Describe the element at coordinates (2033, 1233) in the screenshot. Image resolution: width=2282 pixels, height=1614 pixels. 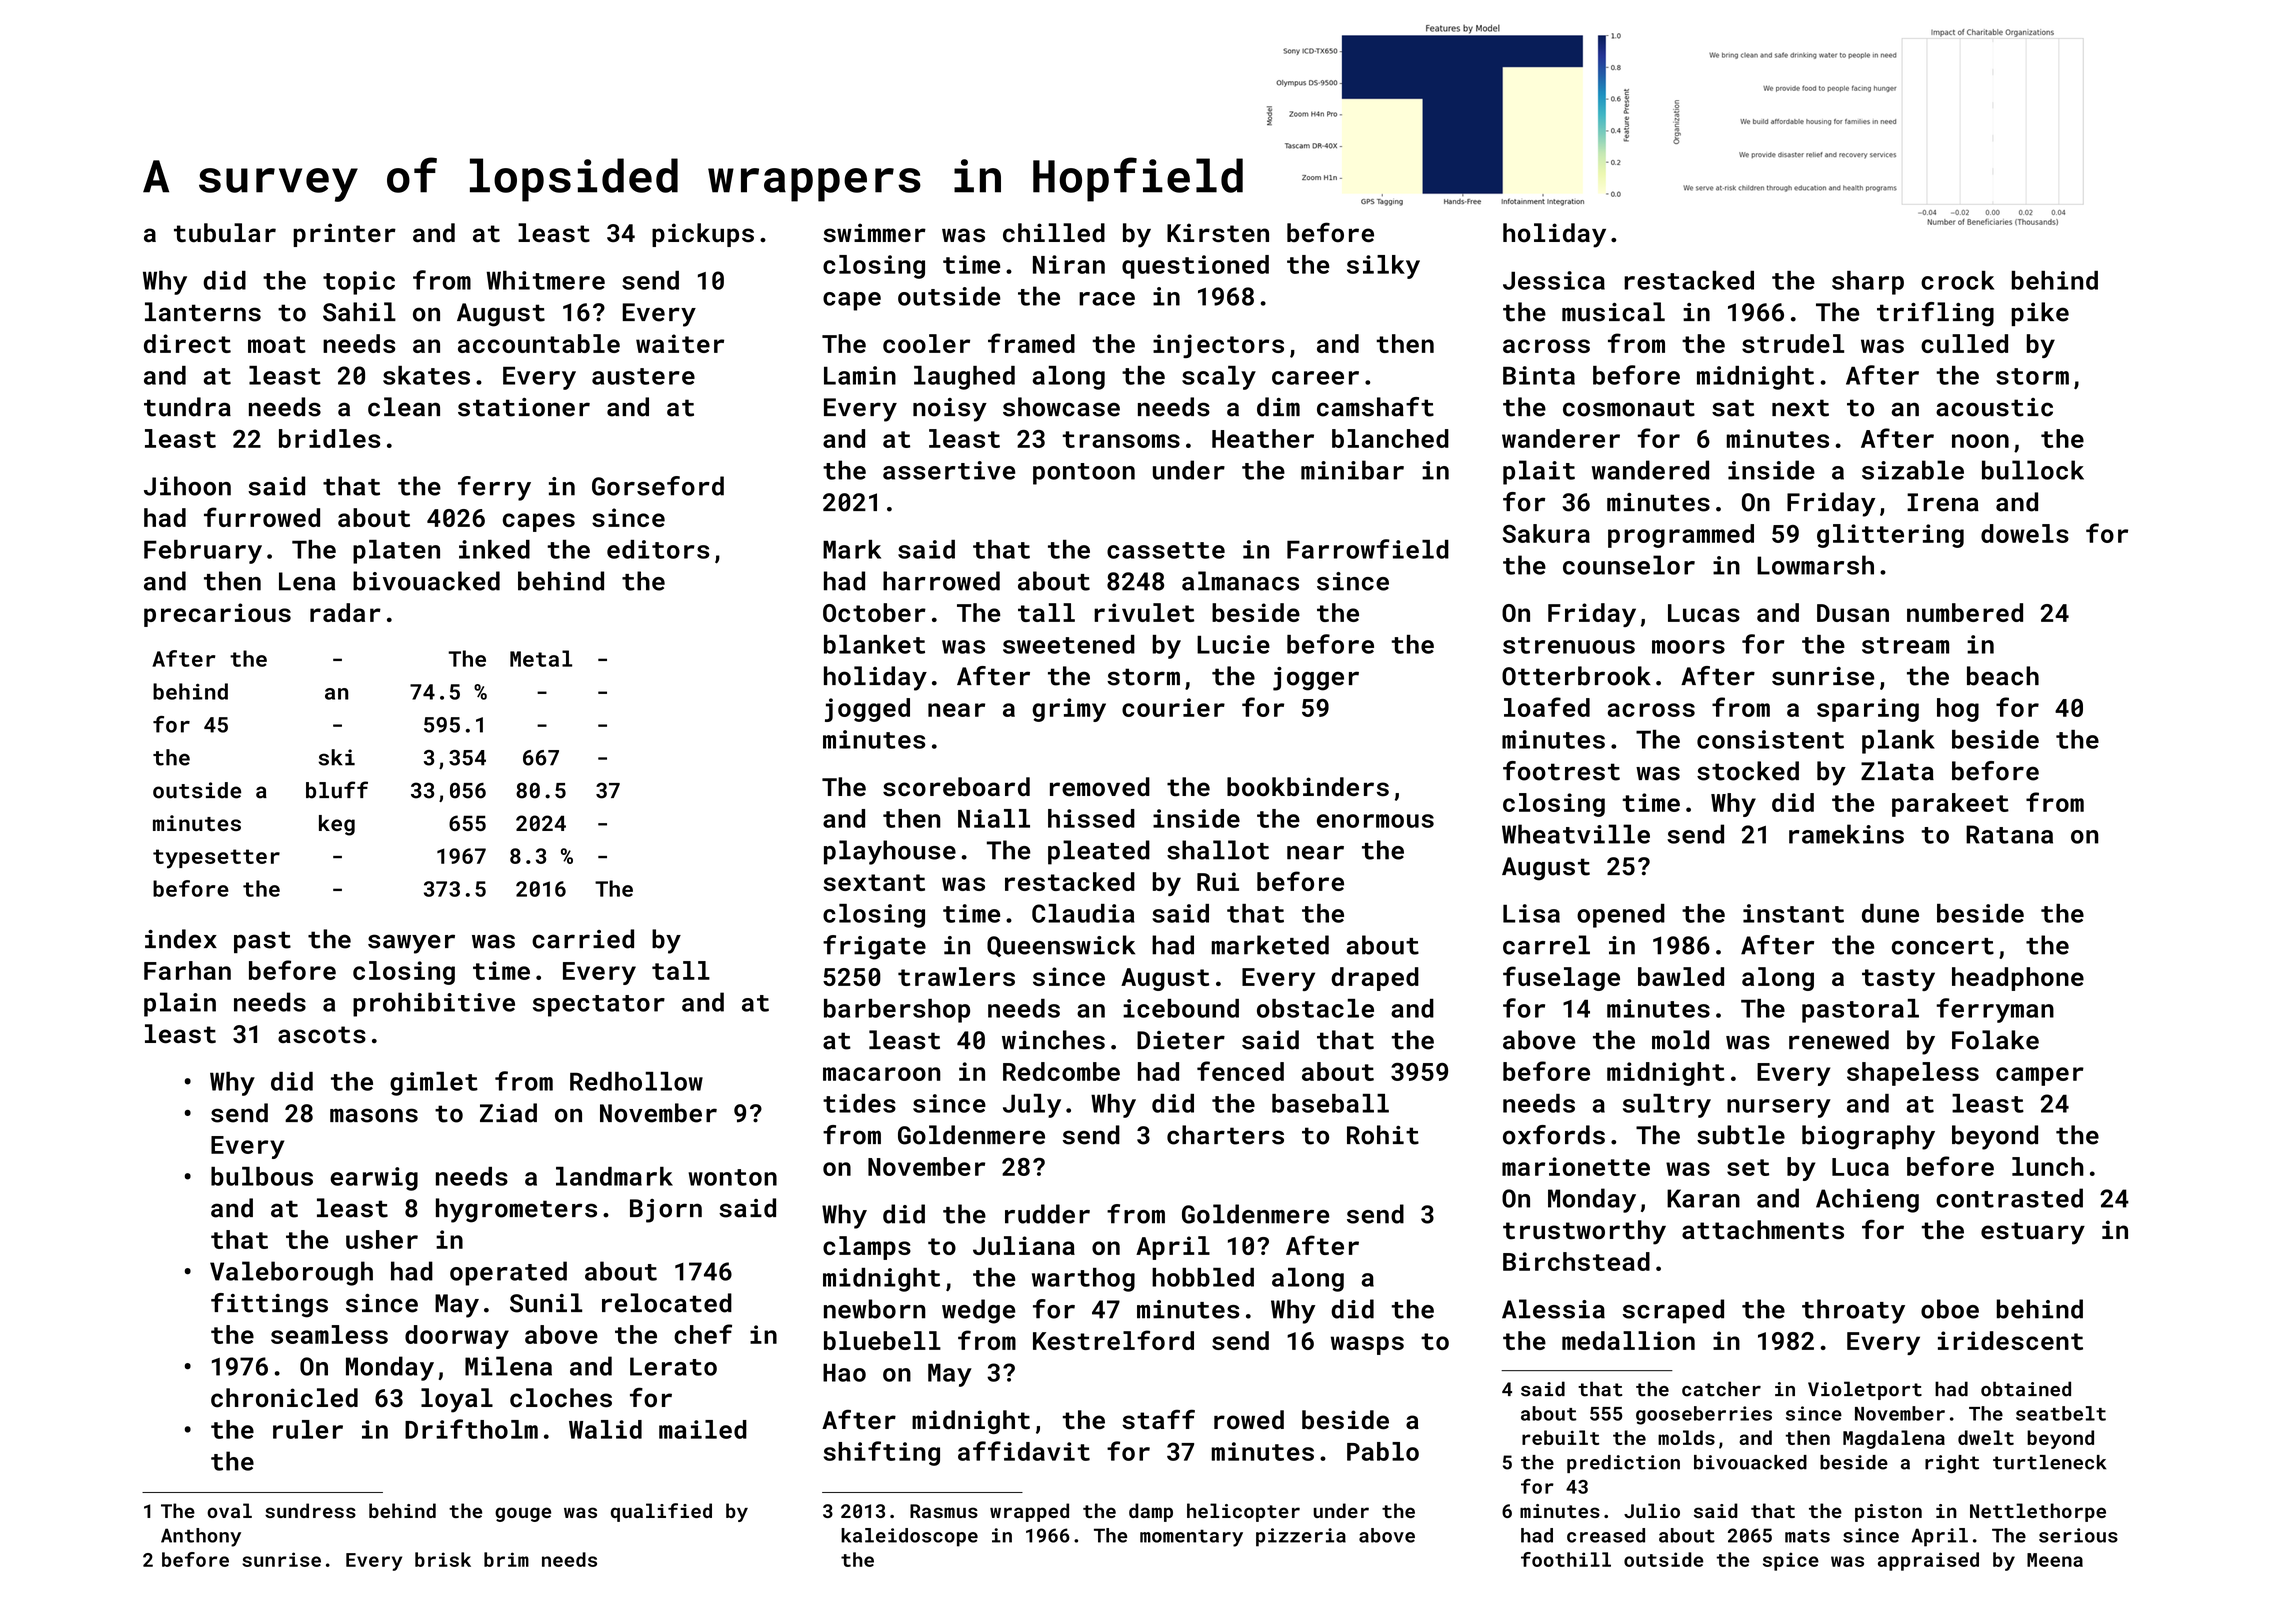
I see `estuary` at that location.
